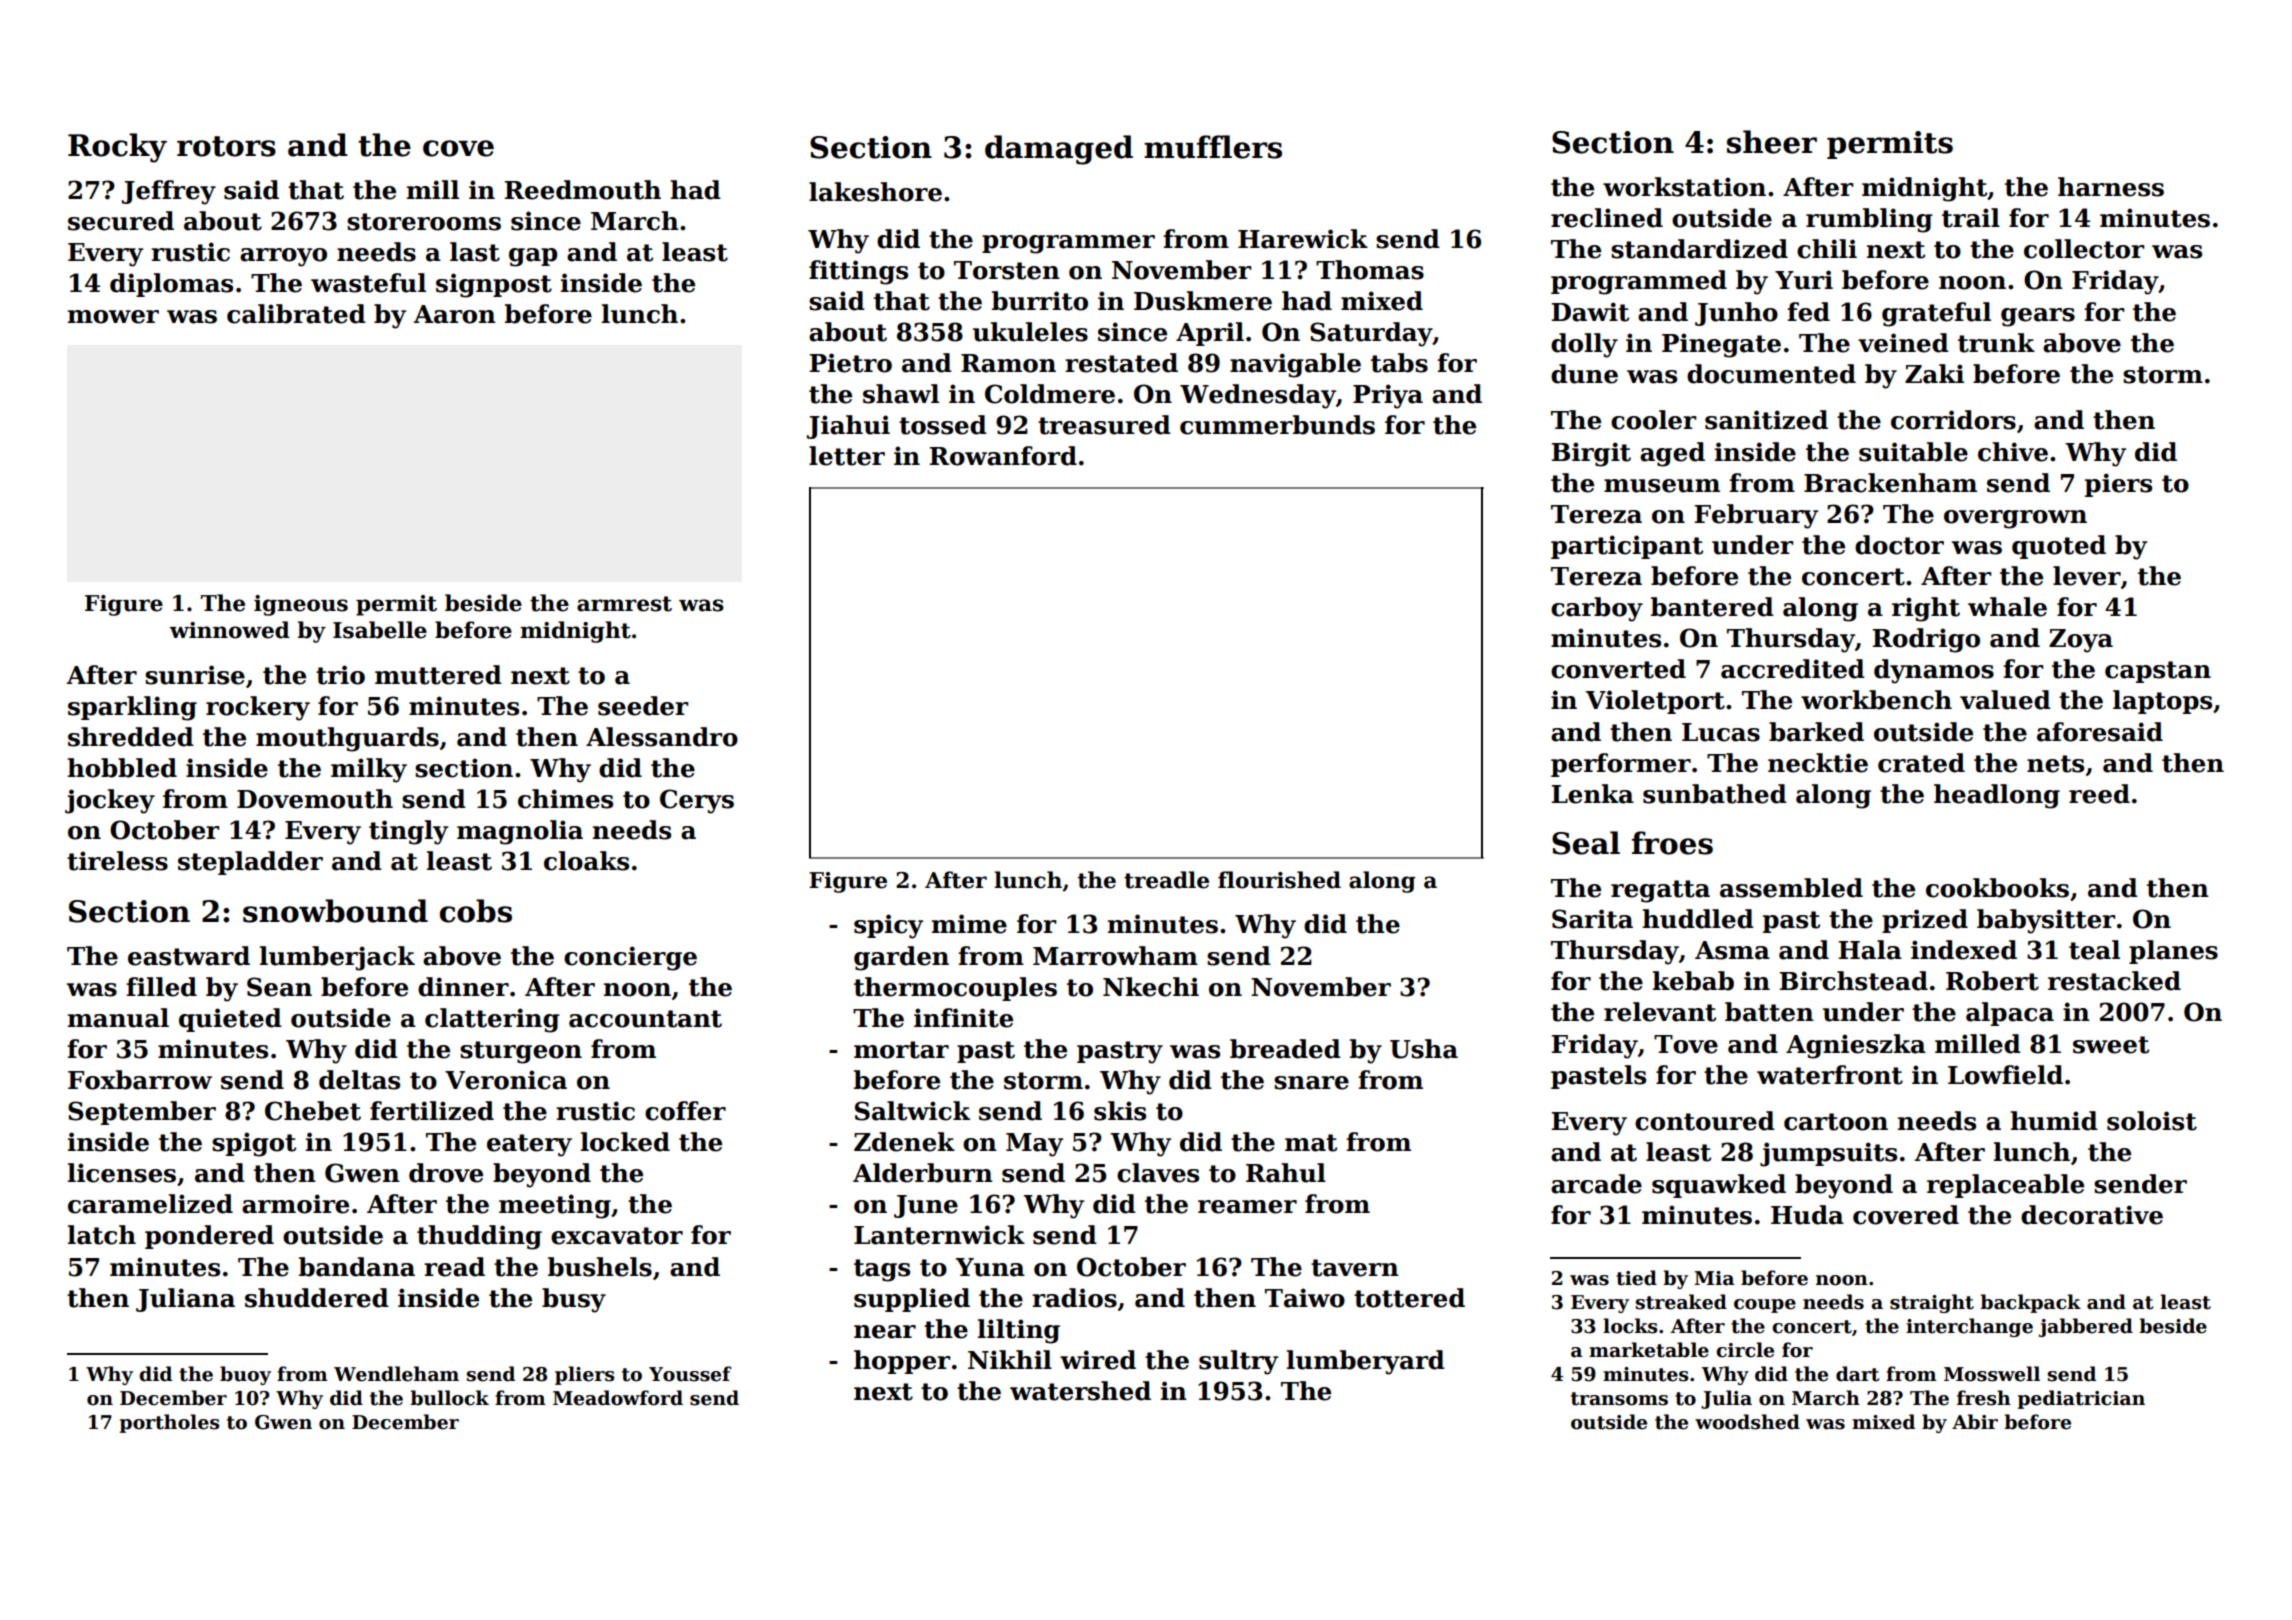 This image has height=1620, width=2292. I want to click on reamer, so click(1247, 1207).
